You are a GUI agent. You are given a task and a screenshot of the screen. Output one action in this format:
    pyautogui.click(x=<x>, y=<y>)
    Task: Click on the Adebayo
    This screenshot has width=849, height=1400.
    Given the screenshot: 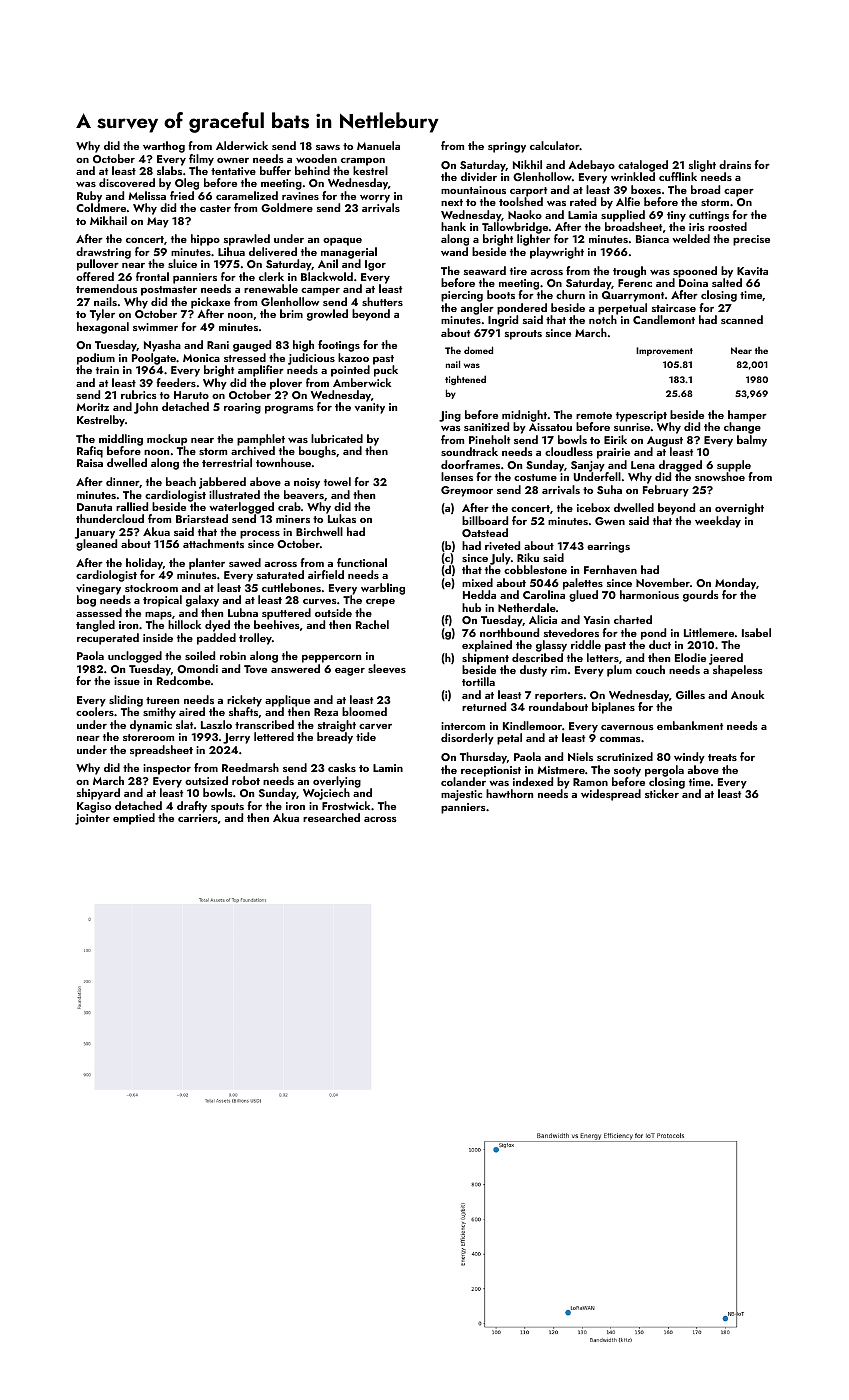 What is the action you would take?
    pyautogui.click(x=591, y=166)
